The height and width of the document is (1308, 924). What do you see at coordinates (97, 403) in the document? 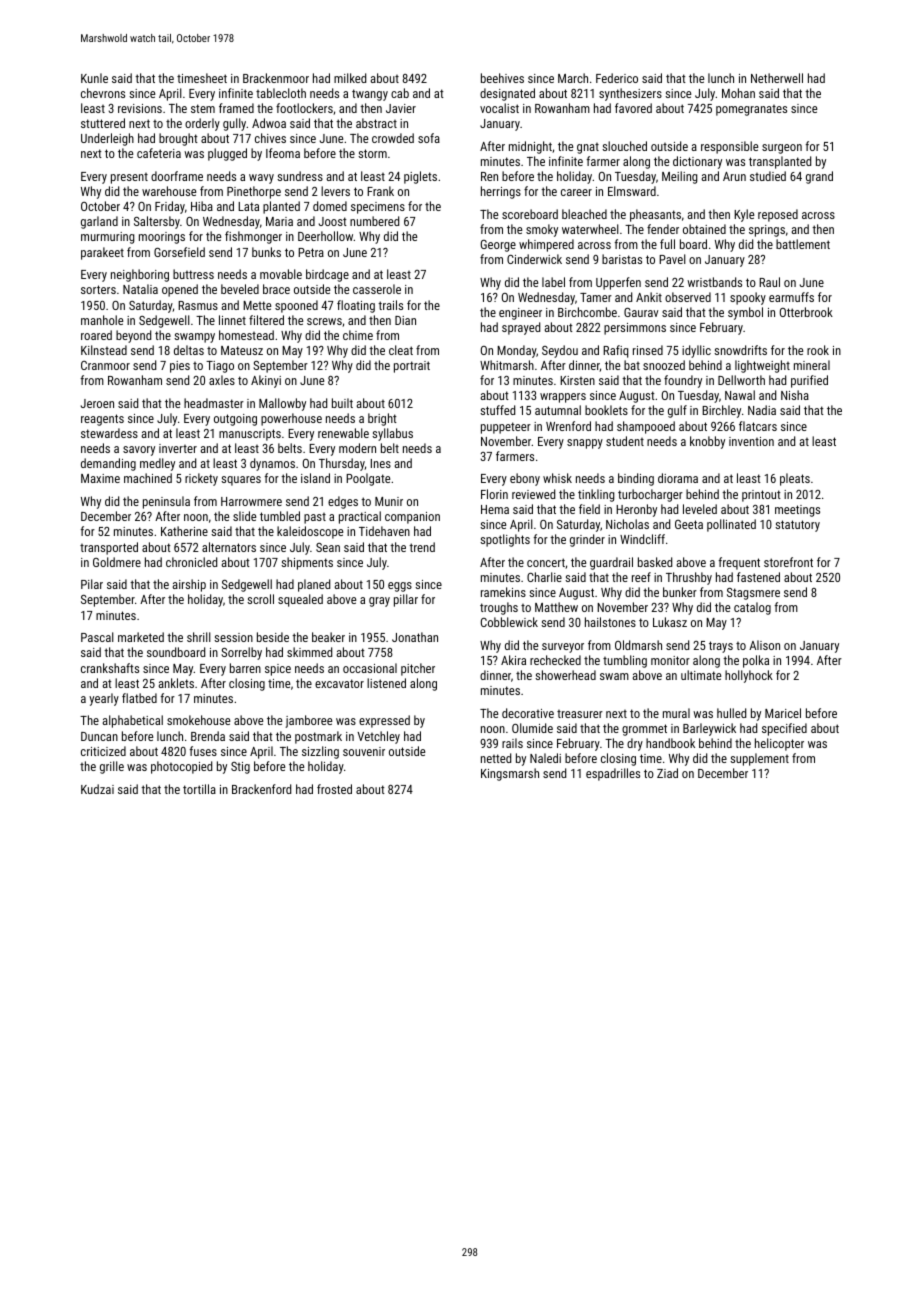
I see `Jeroen` at bounding box center [97, 403].
